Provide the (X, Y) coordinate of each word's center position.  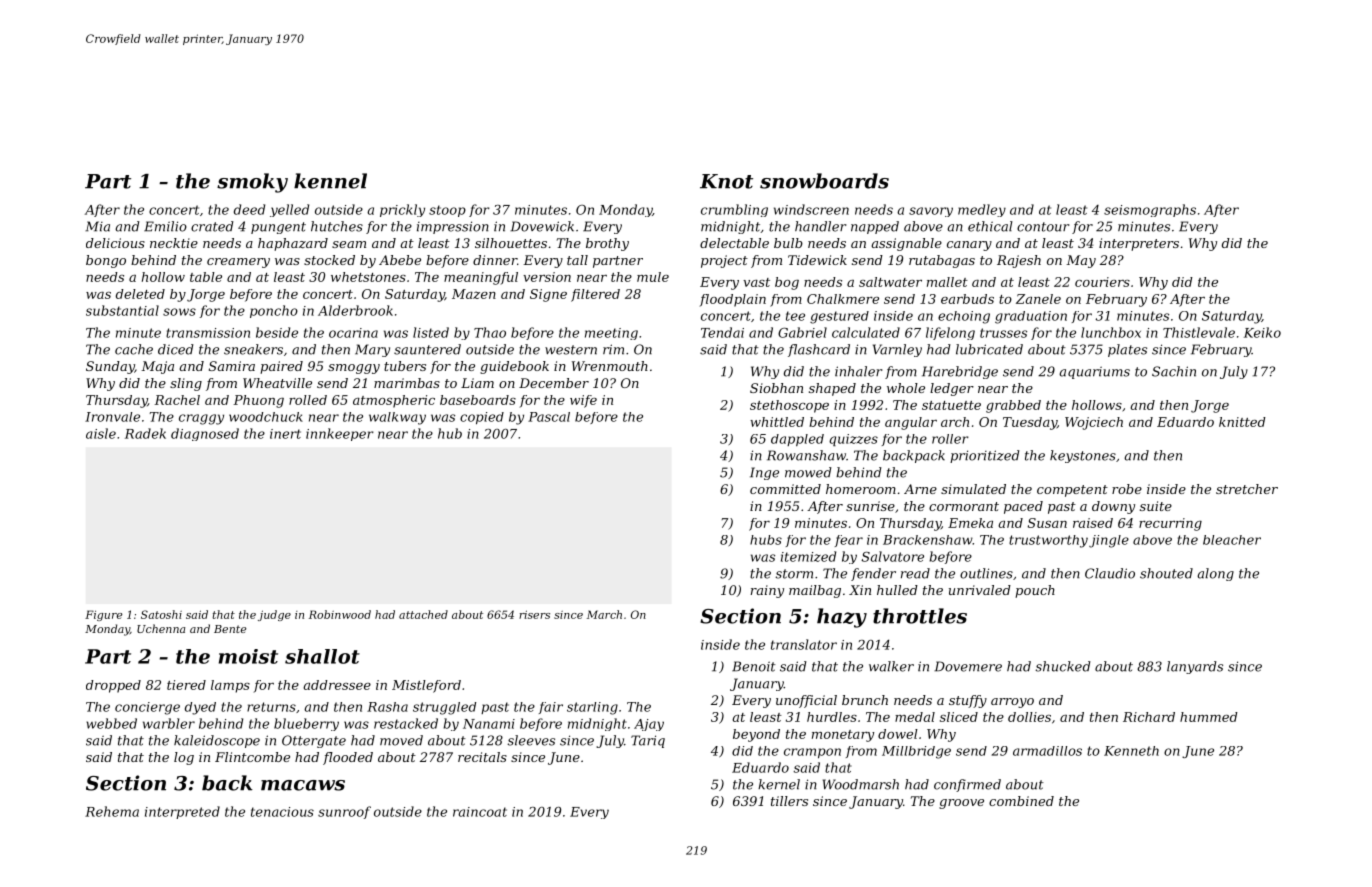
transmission (208, 333)
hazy (842, 618)
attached (423, 614)
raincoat (480, 812)
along (1215, 574)
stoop (447, 211)
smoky (252, 183)
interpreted (182, 812)
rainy (767, 591)
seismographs (1150, 210)
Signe (548, 295)
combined (1021, 801)
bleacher (1232, 540)
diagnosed (205, 434)
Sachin (1174, 371)
